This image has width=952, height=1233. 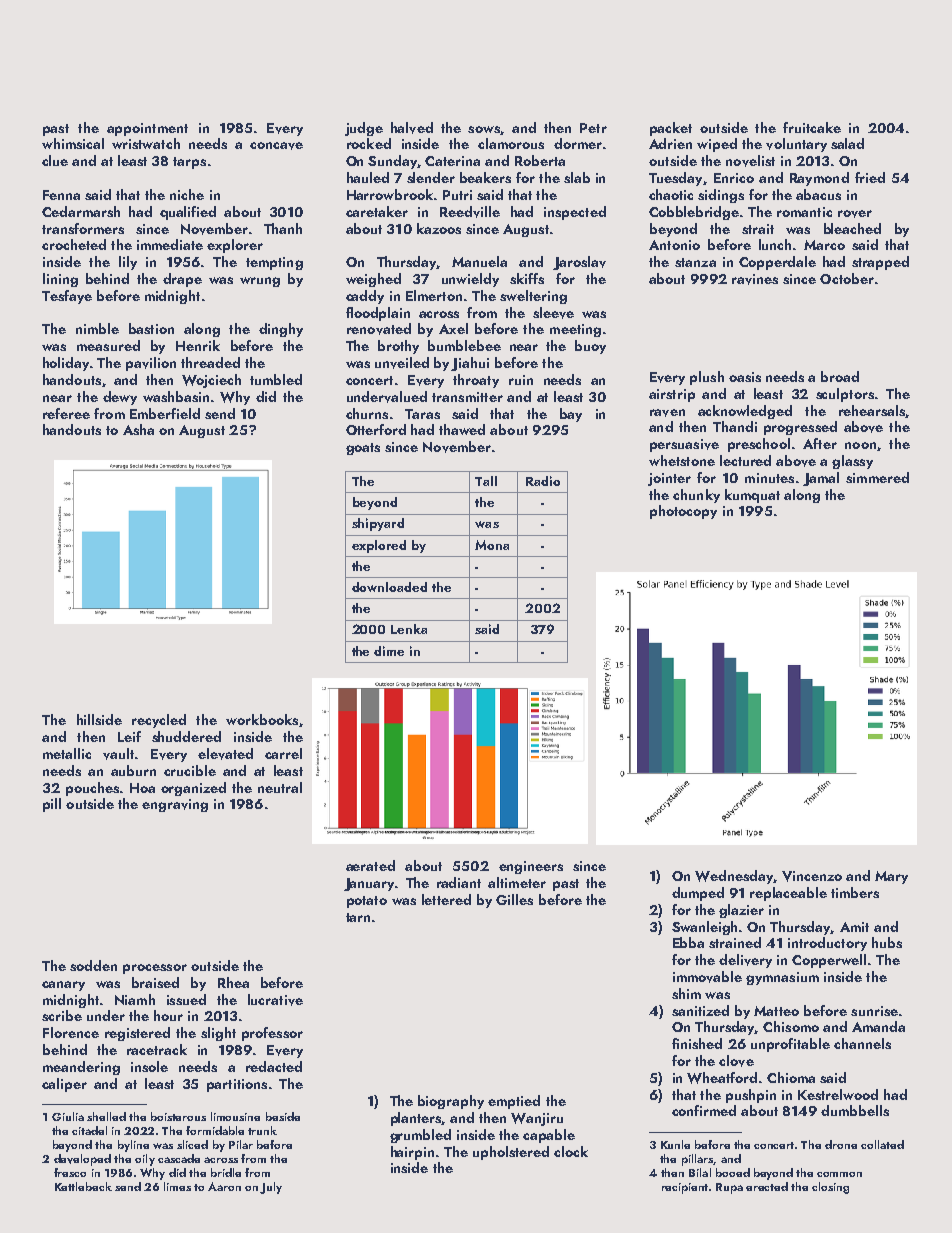 What do you see at coordinates (812, 127) in the image?
I see `fruitcake` at bounding box center [812, 127].
